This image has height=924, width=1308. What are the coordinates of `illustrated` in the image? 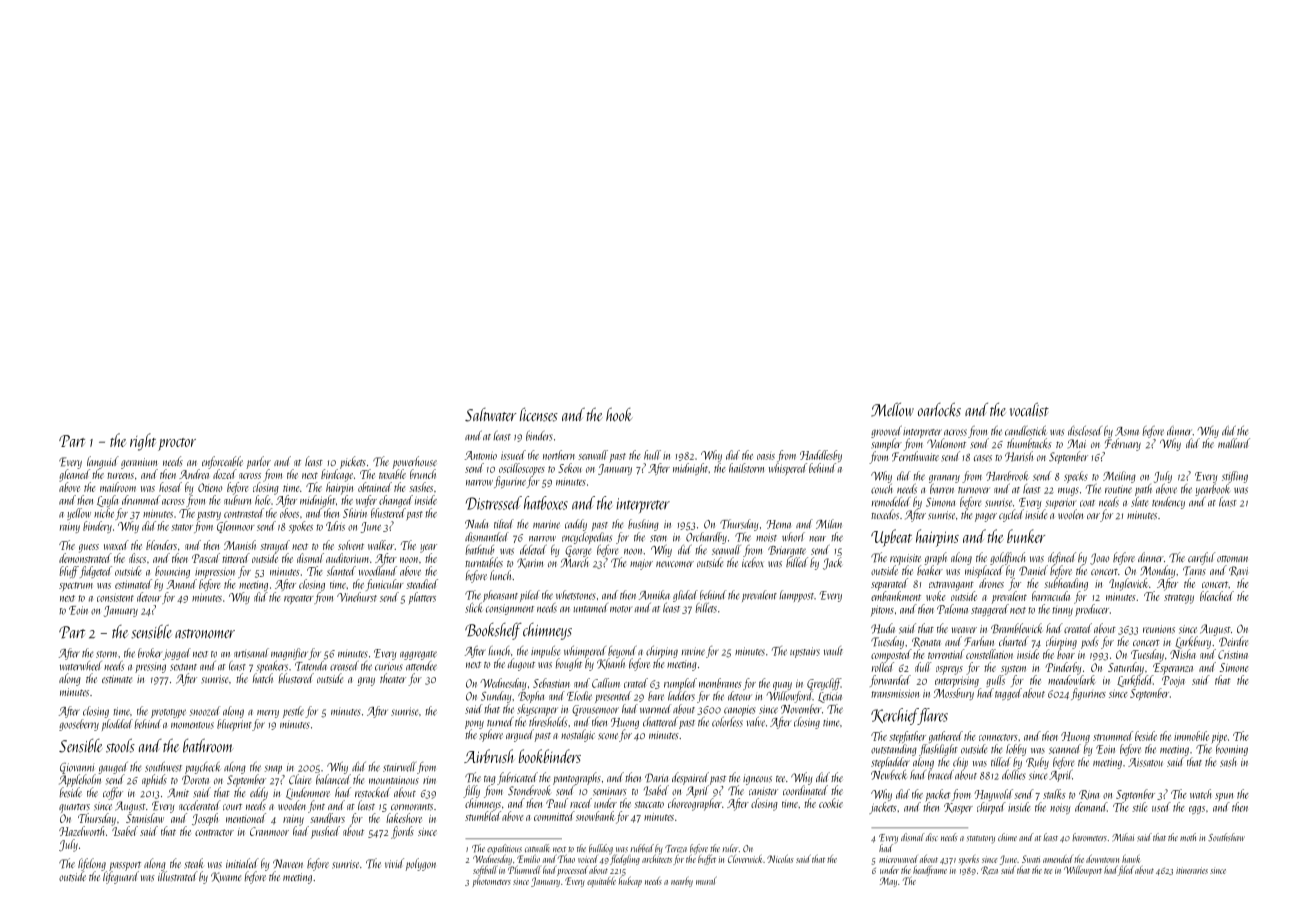 It's located at (178, 876).
